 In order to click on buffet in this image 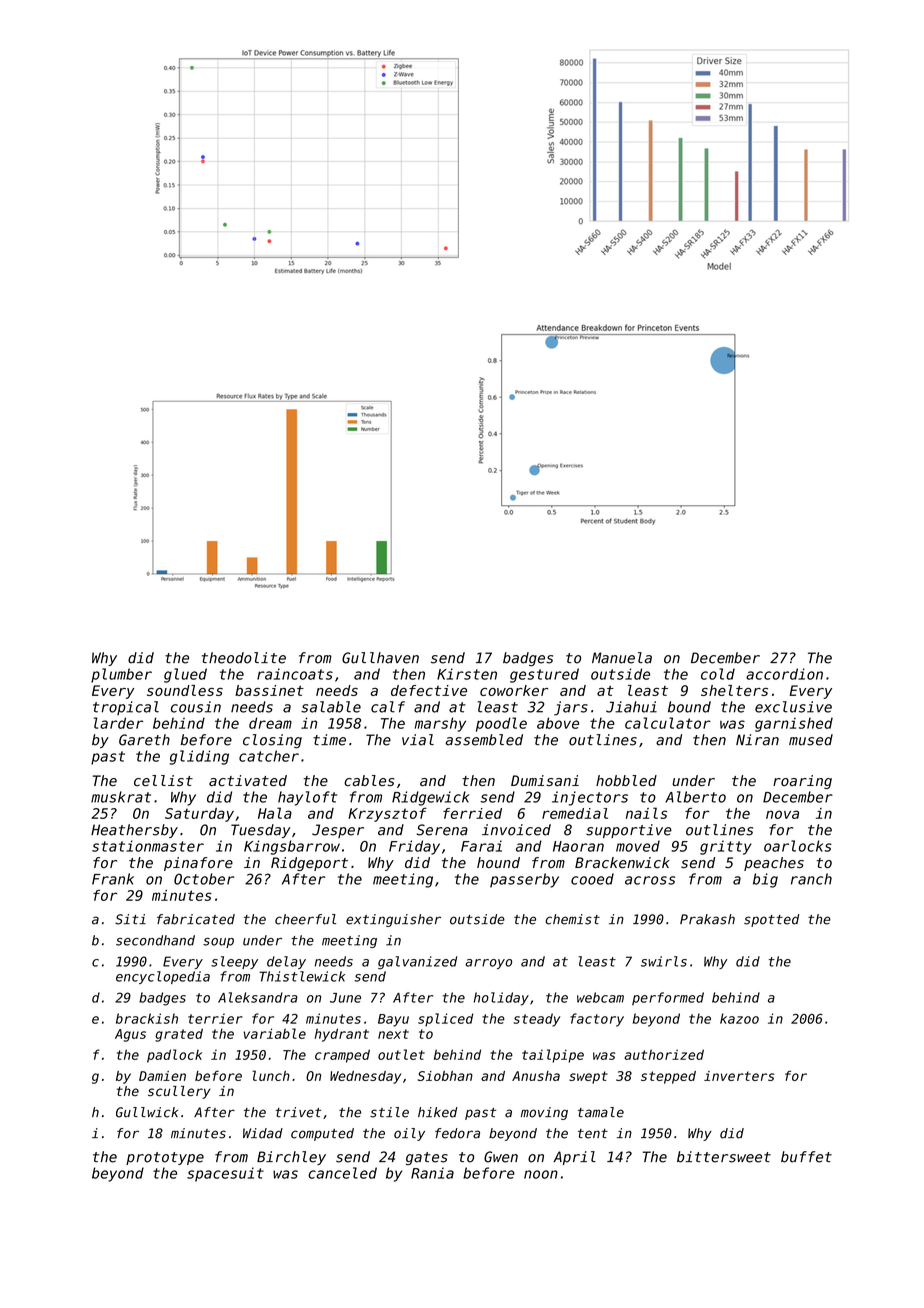, I will do `click(806, 1157)`.
